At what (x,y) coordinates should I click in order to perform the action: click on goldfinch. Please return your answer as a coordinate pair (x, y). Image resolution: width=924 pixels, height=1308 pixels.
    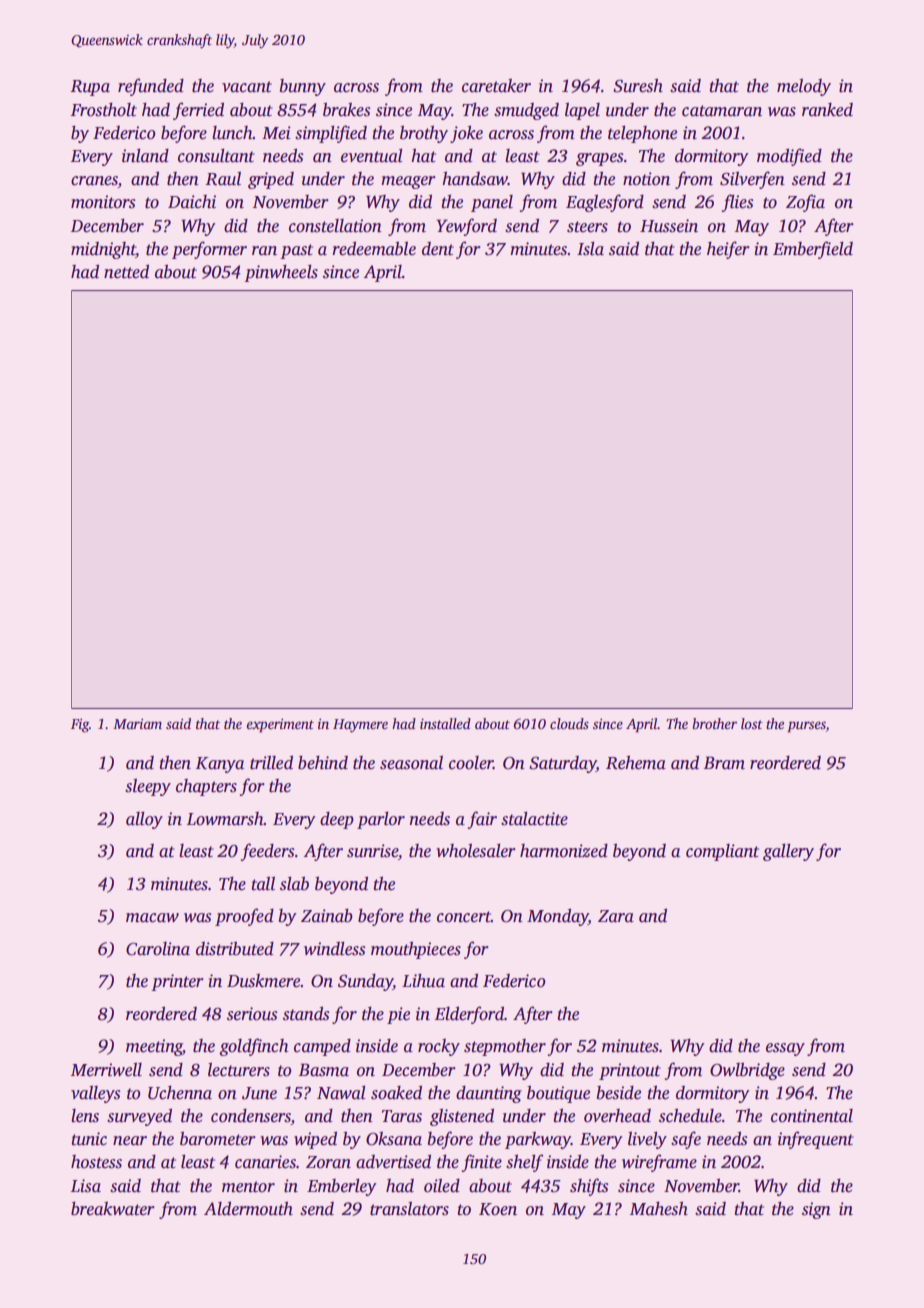
    Looking at the image, I should click on (254, 1047).
